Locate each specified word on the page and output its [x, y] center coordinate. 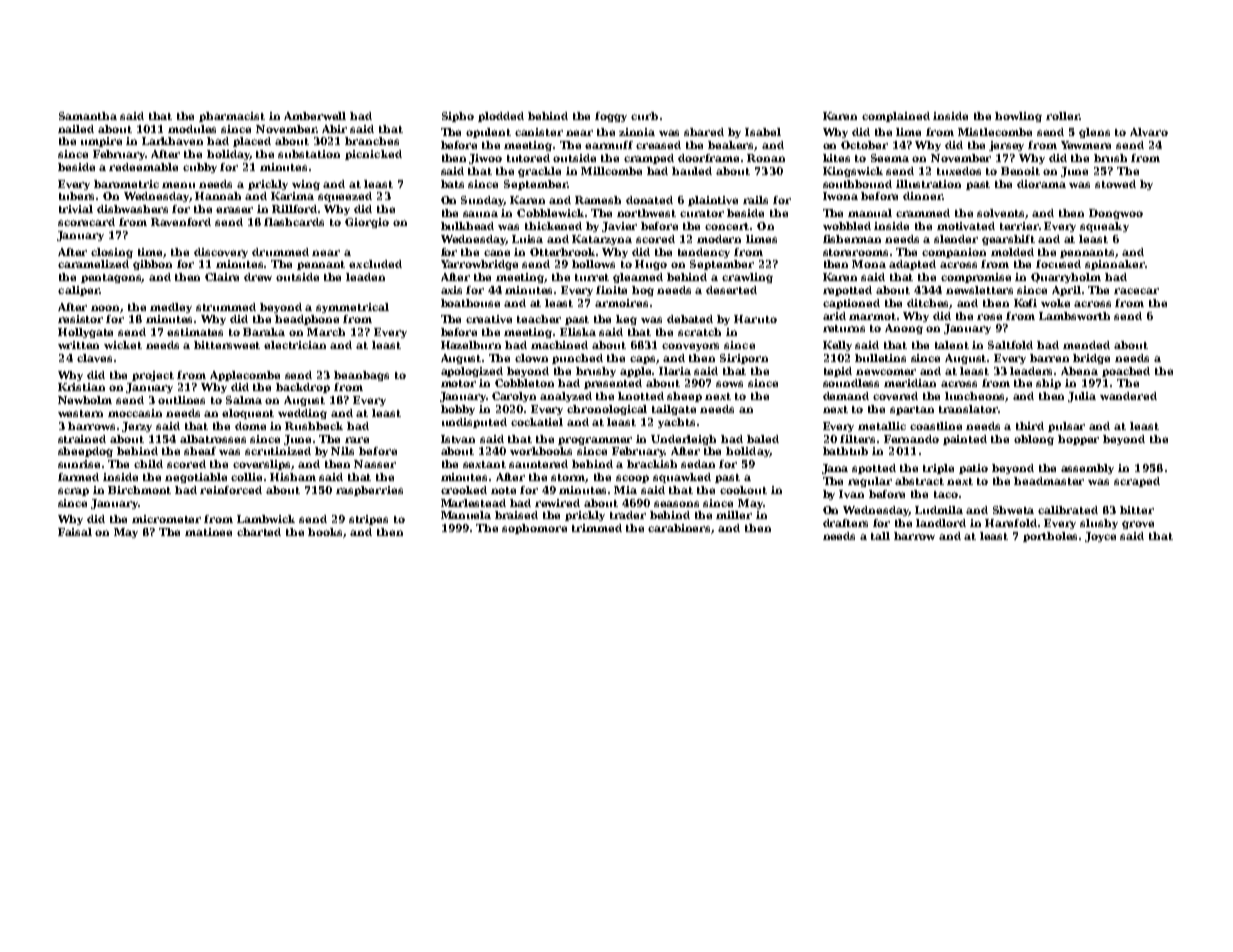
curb [644, 116]
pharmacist [232, 117]
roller [1062, 116]
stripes [368, 520]
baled [763, 439]
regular [870, 482]
